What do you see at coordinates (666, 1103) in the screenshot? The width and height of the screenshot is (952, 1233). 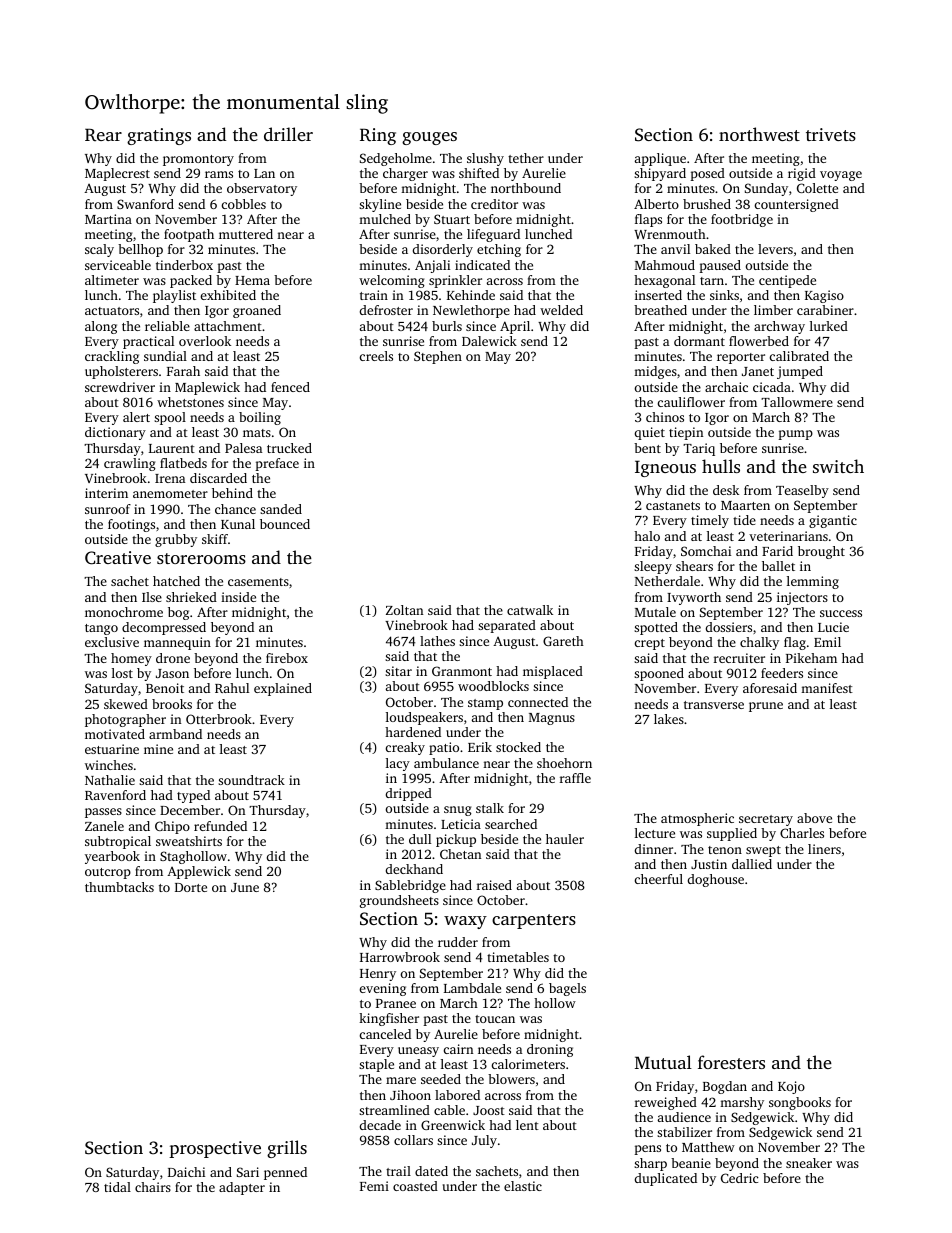 I see `reweighed` at bounding box center [666, 1103].
